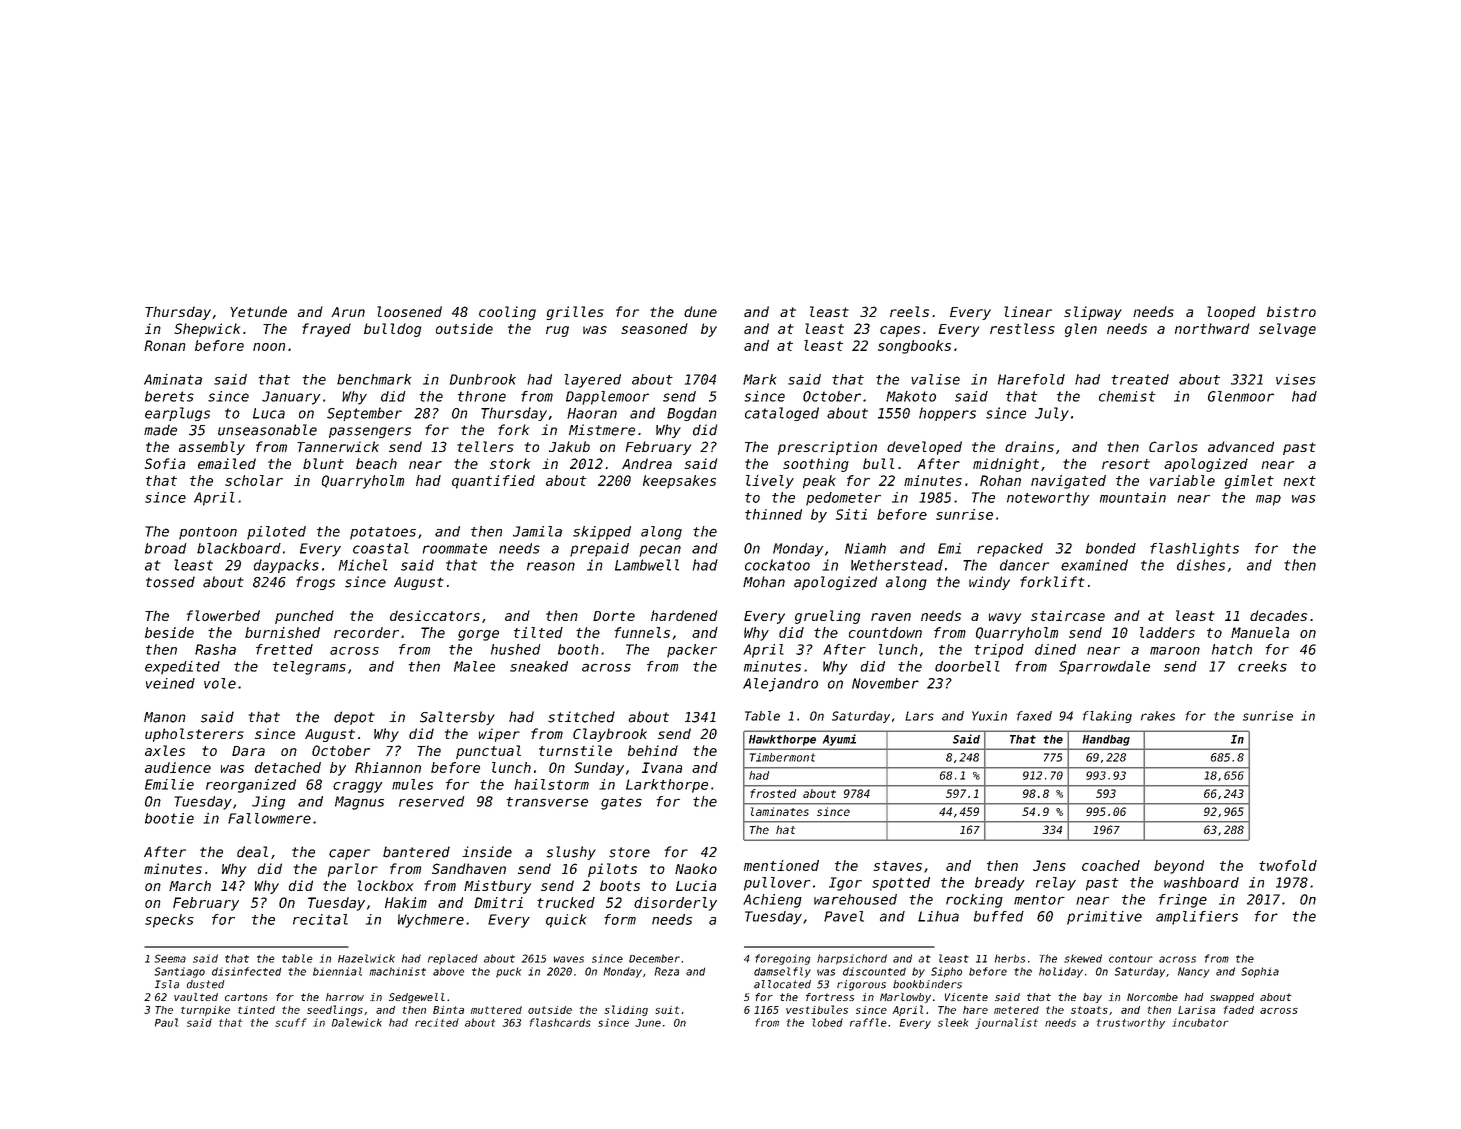 The image size is (1461, 1129). Describe the element at coordinates (578, 649) in the screenshot. I see `booth` at that location.
